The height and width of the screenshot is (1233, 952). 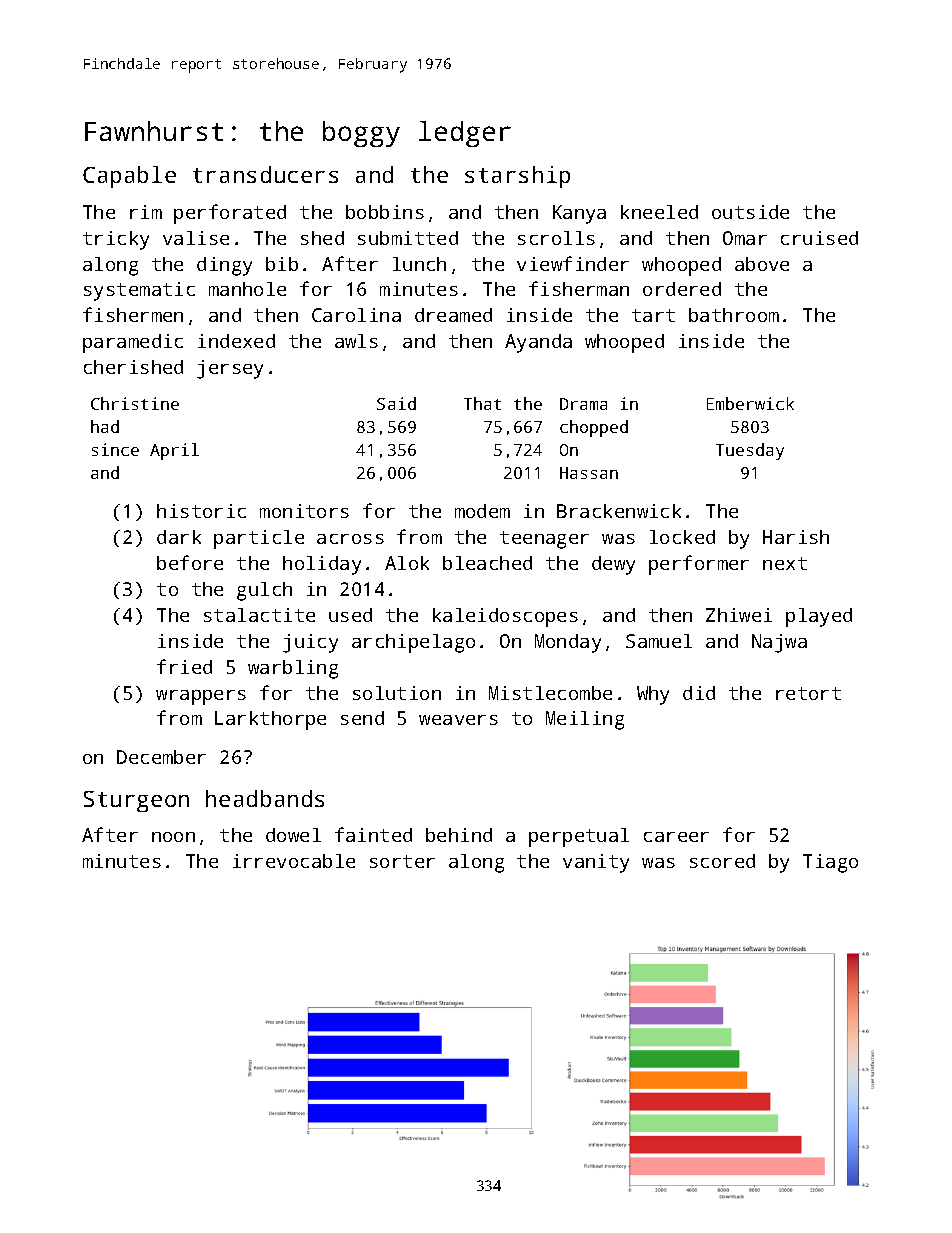 What do you see at coordinates (397, 693) in the screenshot?
I see `solution` at bounding box center [397, 693].
